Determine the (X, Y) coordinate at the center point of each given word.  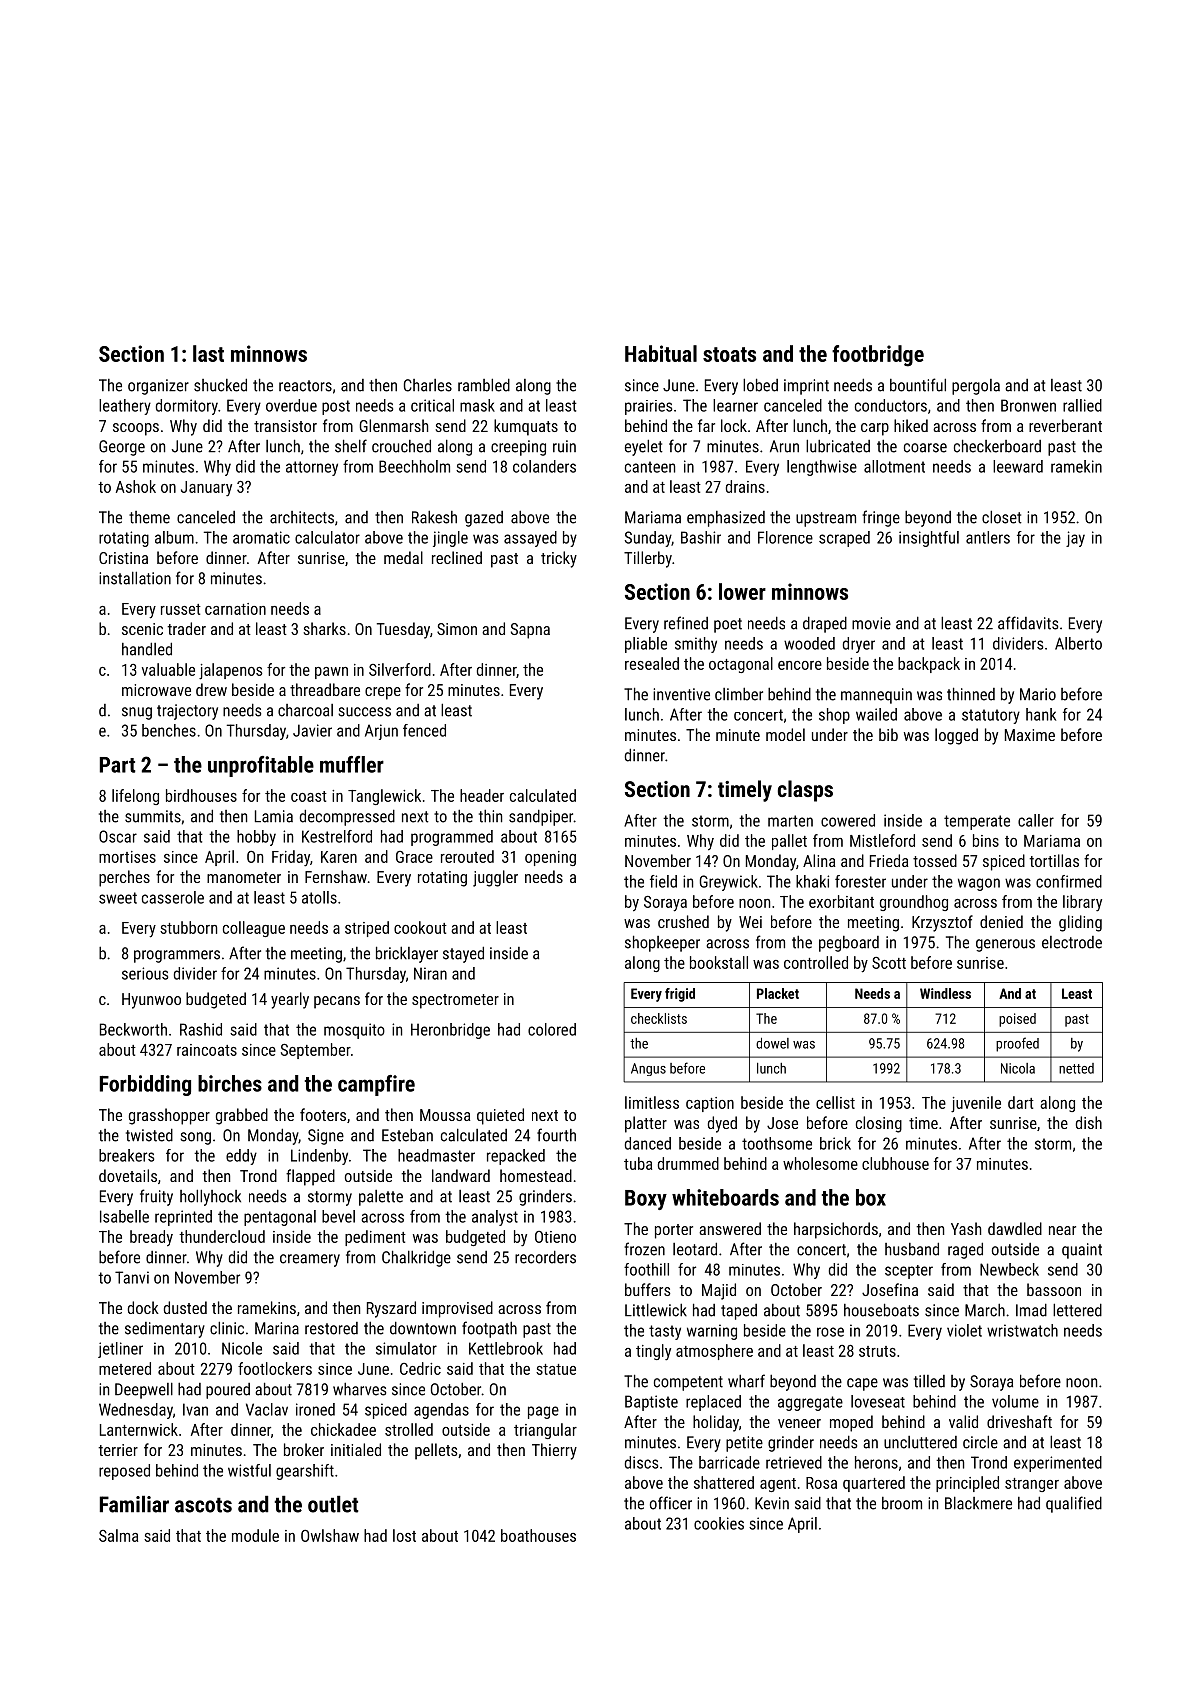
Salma (118, 1535)
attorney (312, 468)
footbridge (878, 356)
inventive (681, 694)
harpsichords (836, 1230)
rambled (484, 385)
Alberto (1078, 643)
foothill (646, 1269)
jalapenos (231, 671)
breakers (126, 1155)
